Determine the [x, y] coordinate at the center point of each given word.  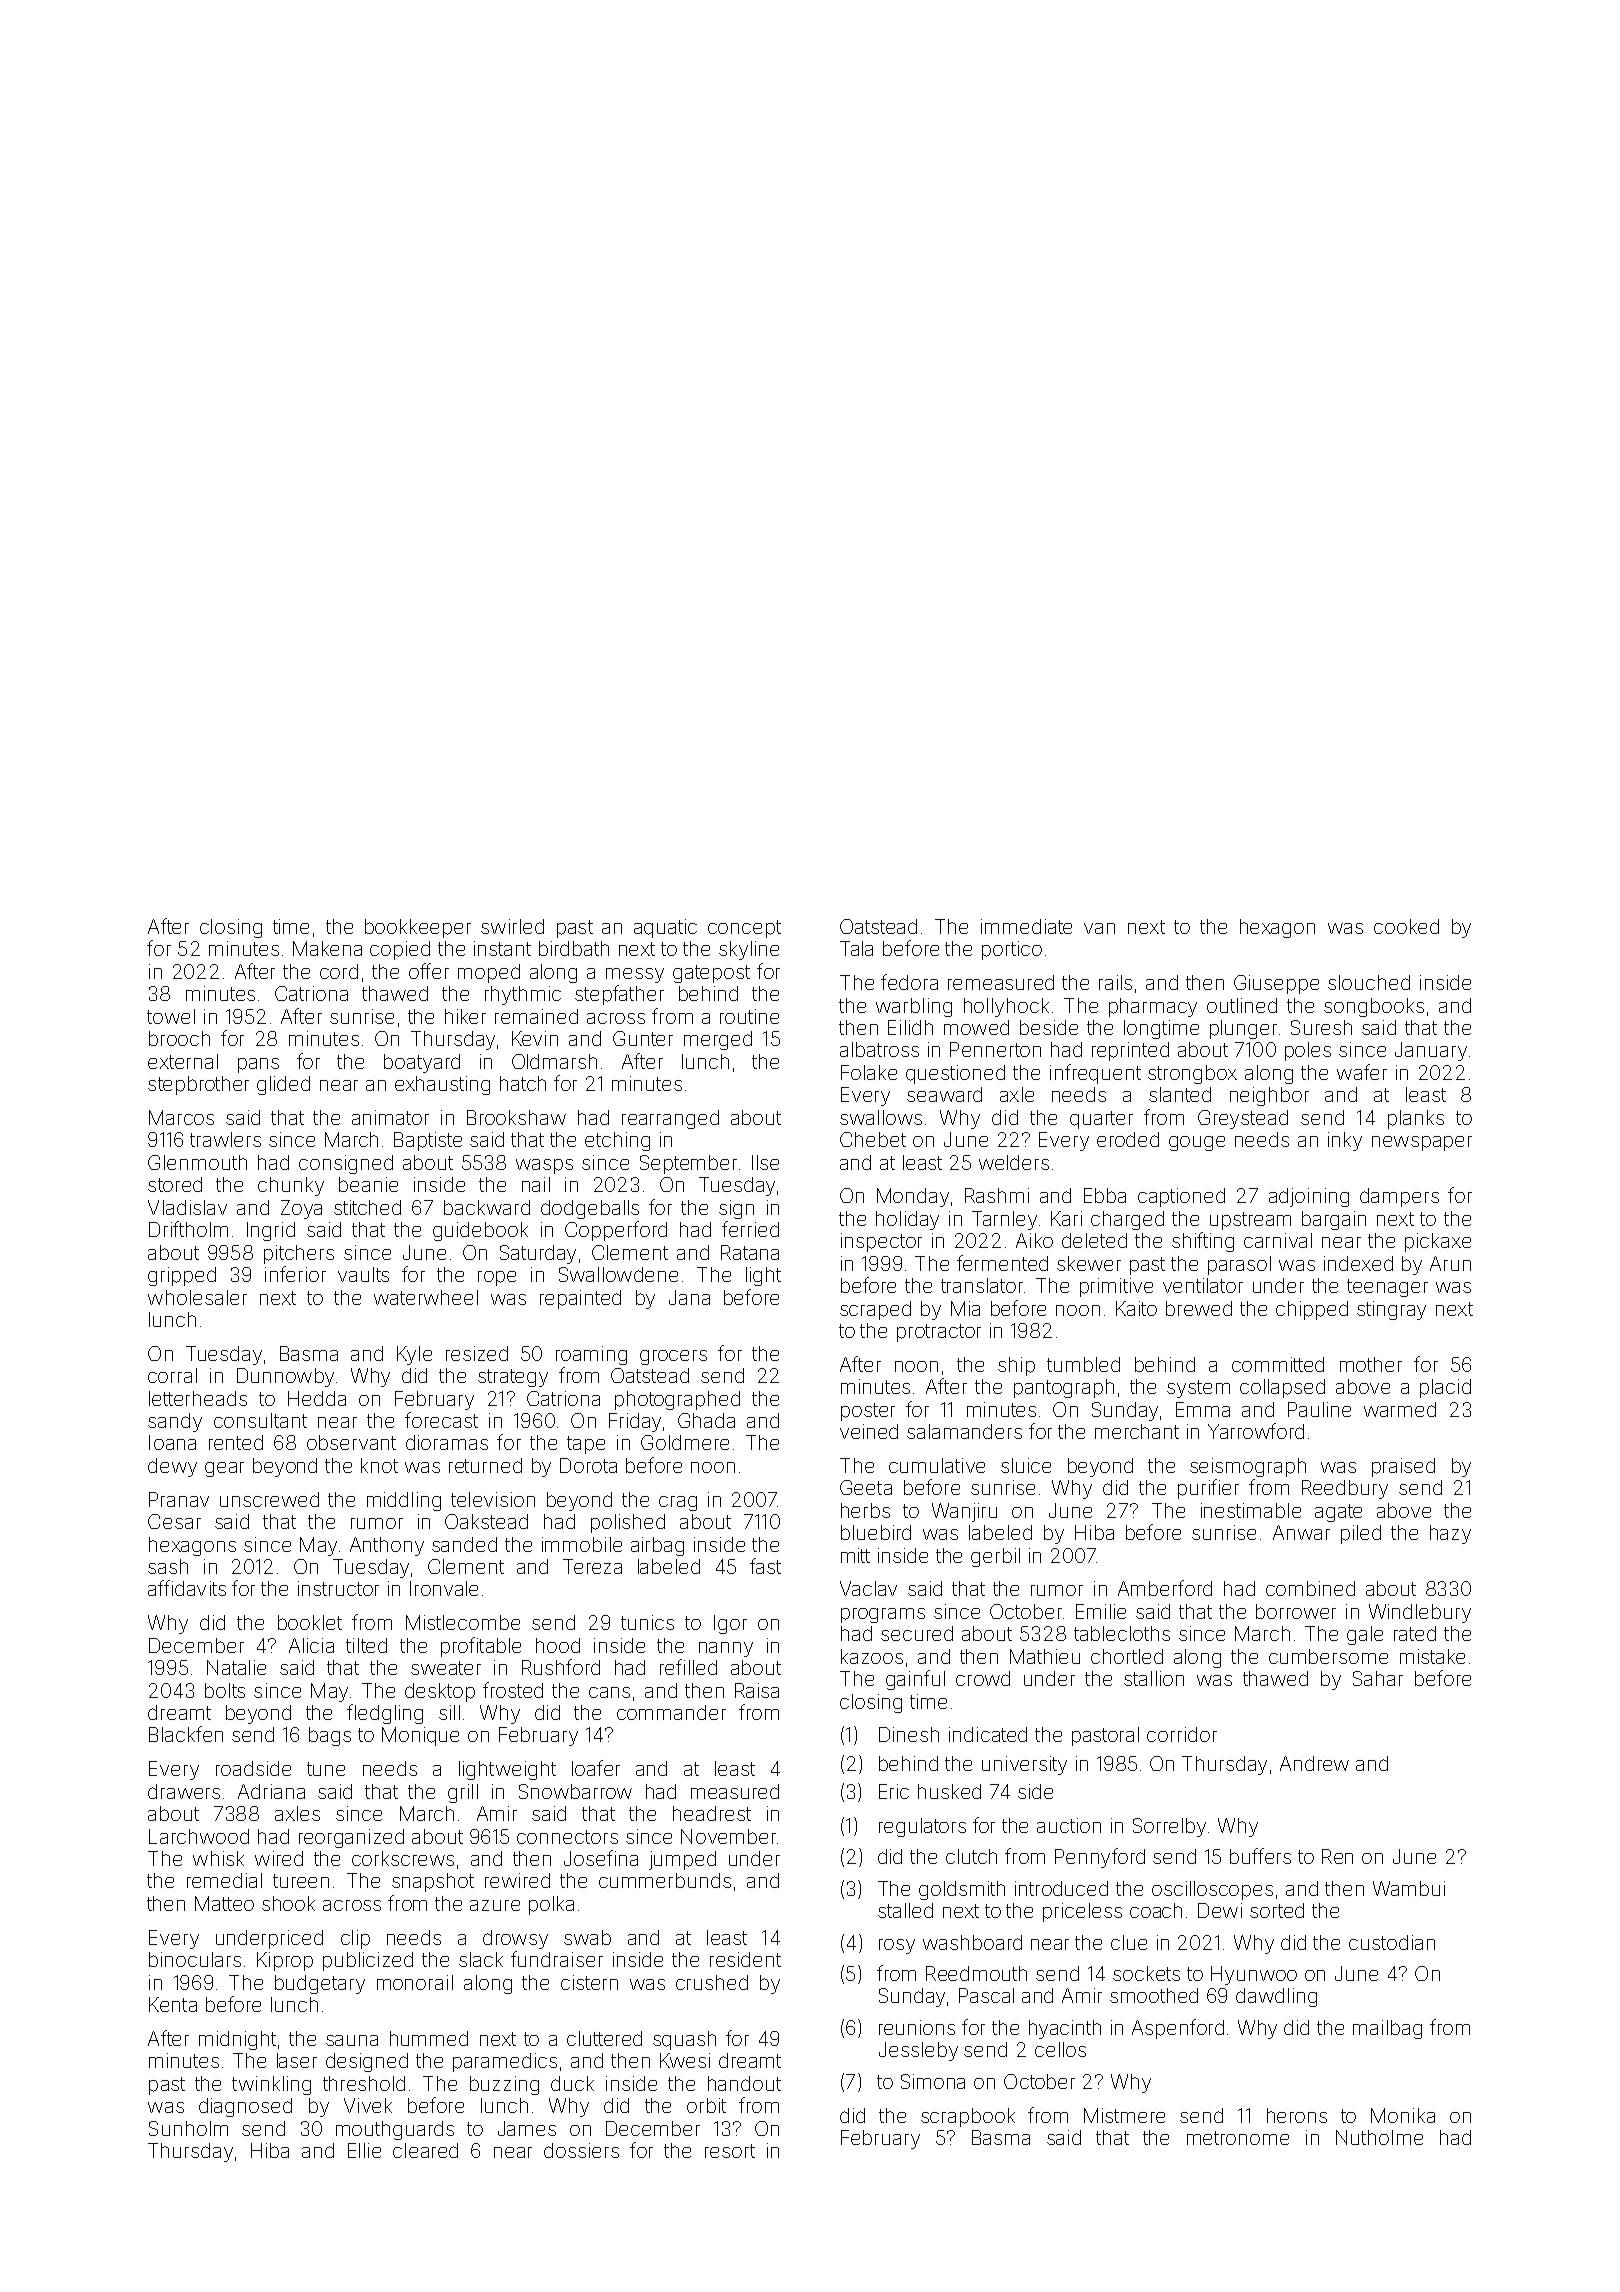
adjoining [1309, 1197]
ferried [750, 1229]
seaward [944, 1094]
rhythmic [523, 995]
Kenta [173, 2004]
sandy [175, 1422]
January [1431, 1051]
